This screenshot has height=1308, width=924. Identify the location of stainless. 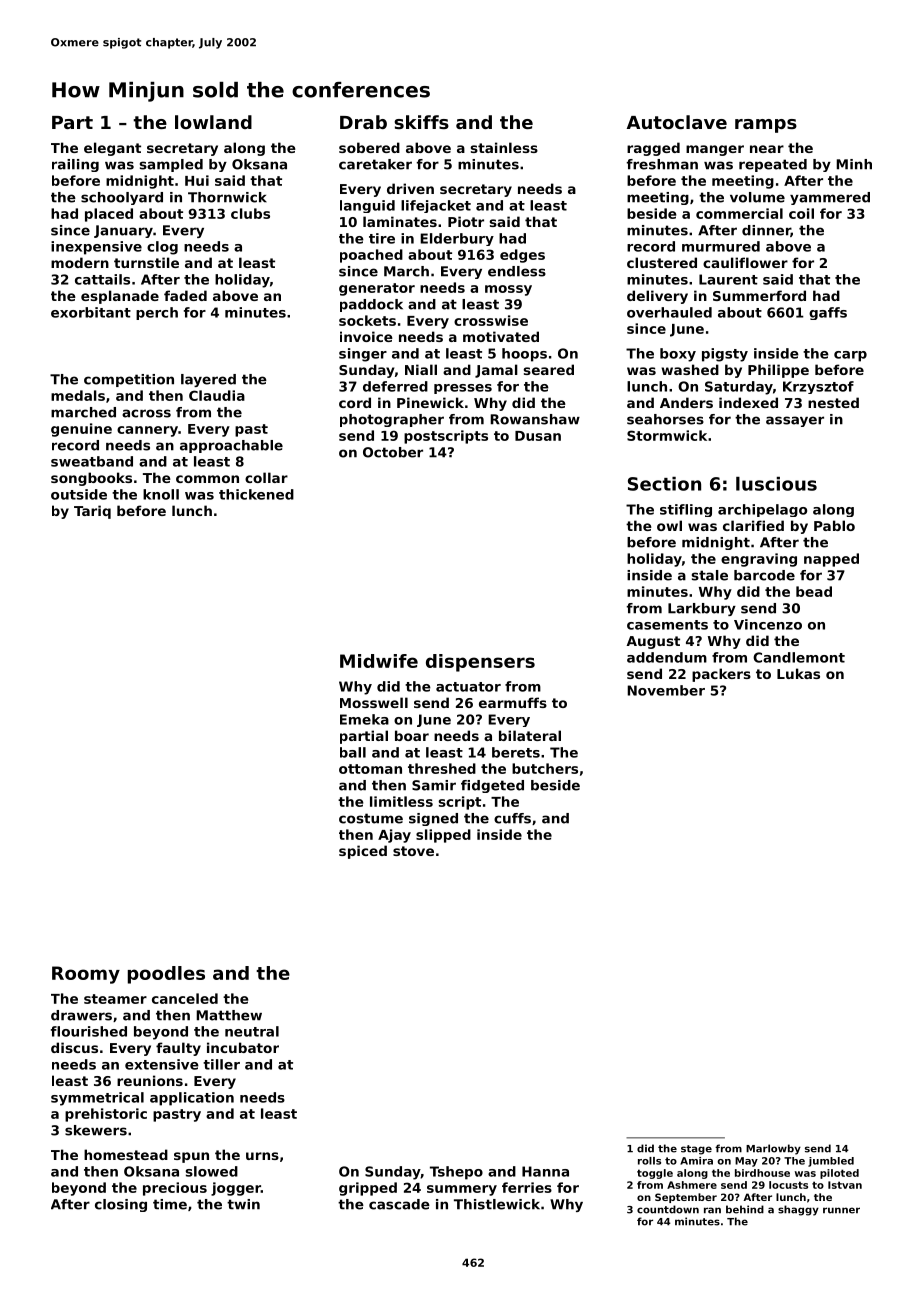
(504, 147).
